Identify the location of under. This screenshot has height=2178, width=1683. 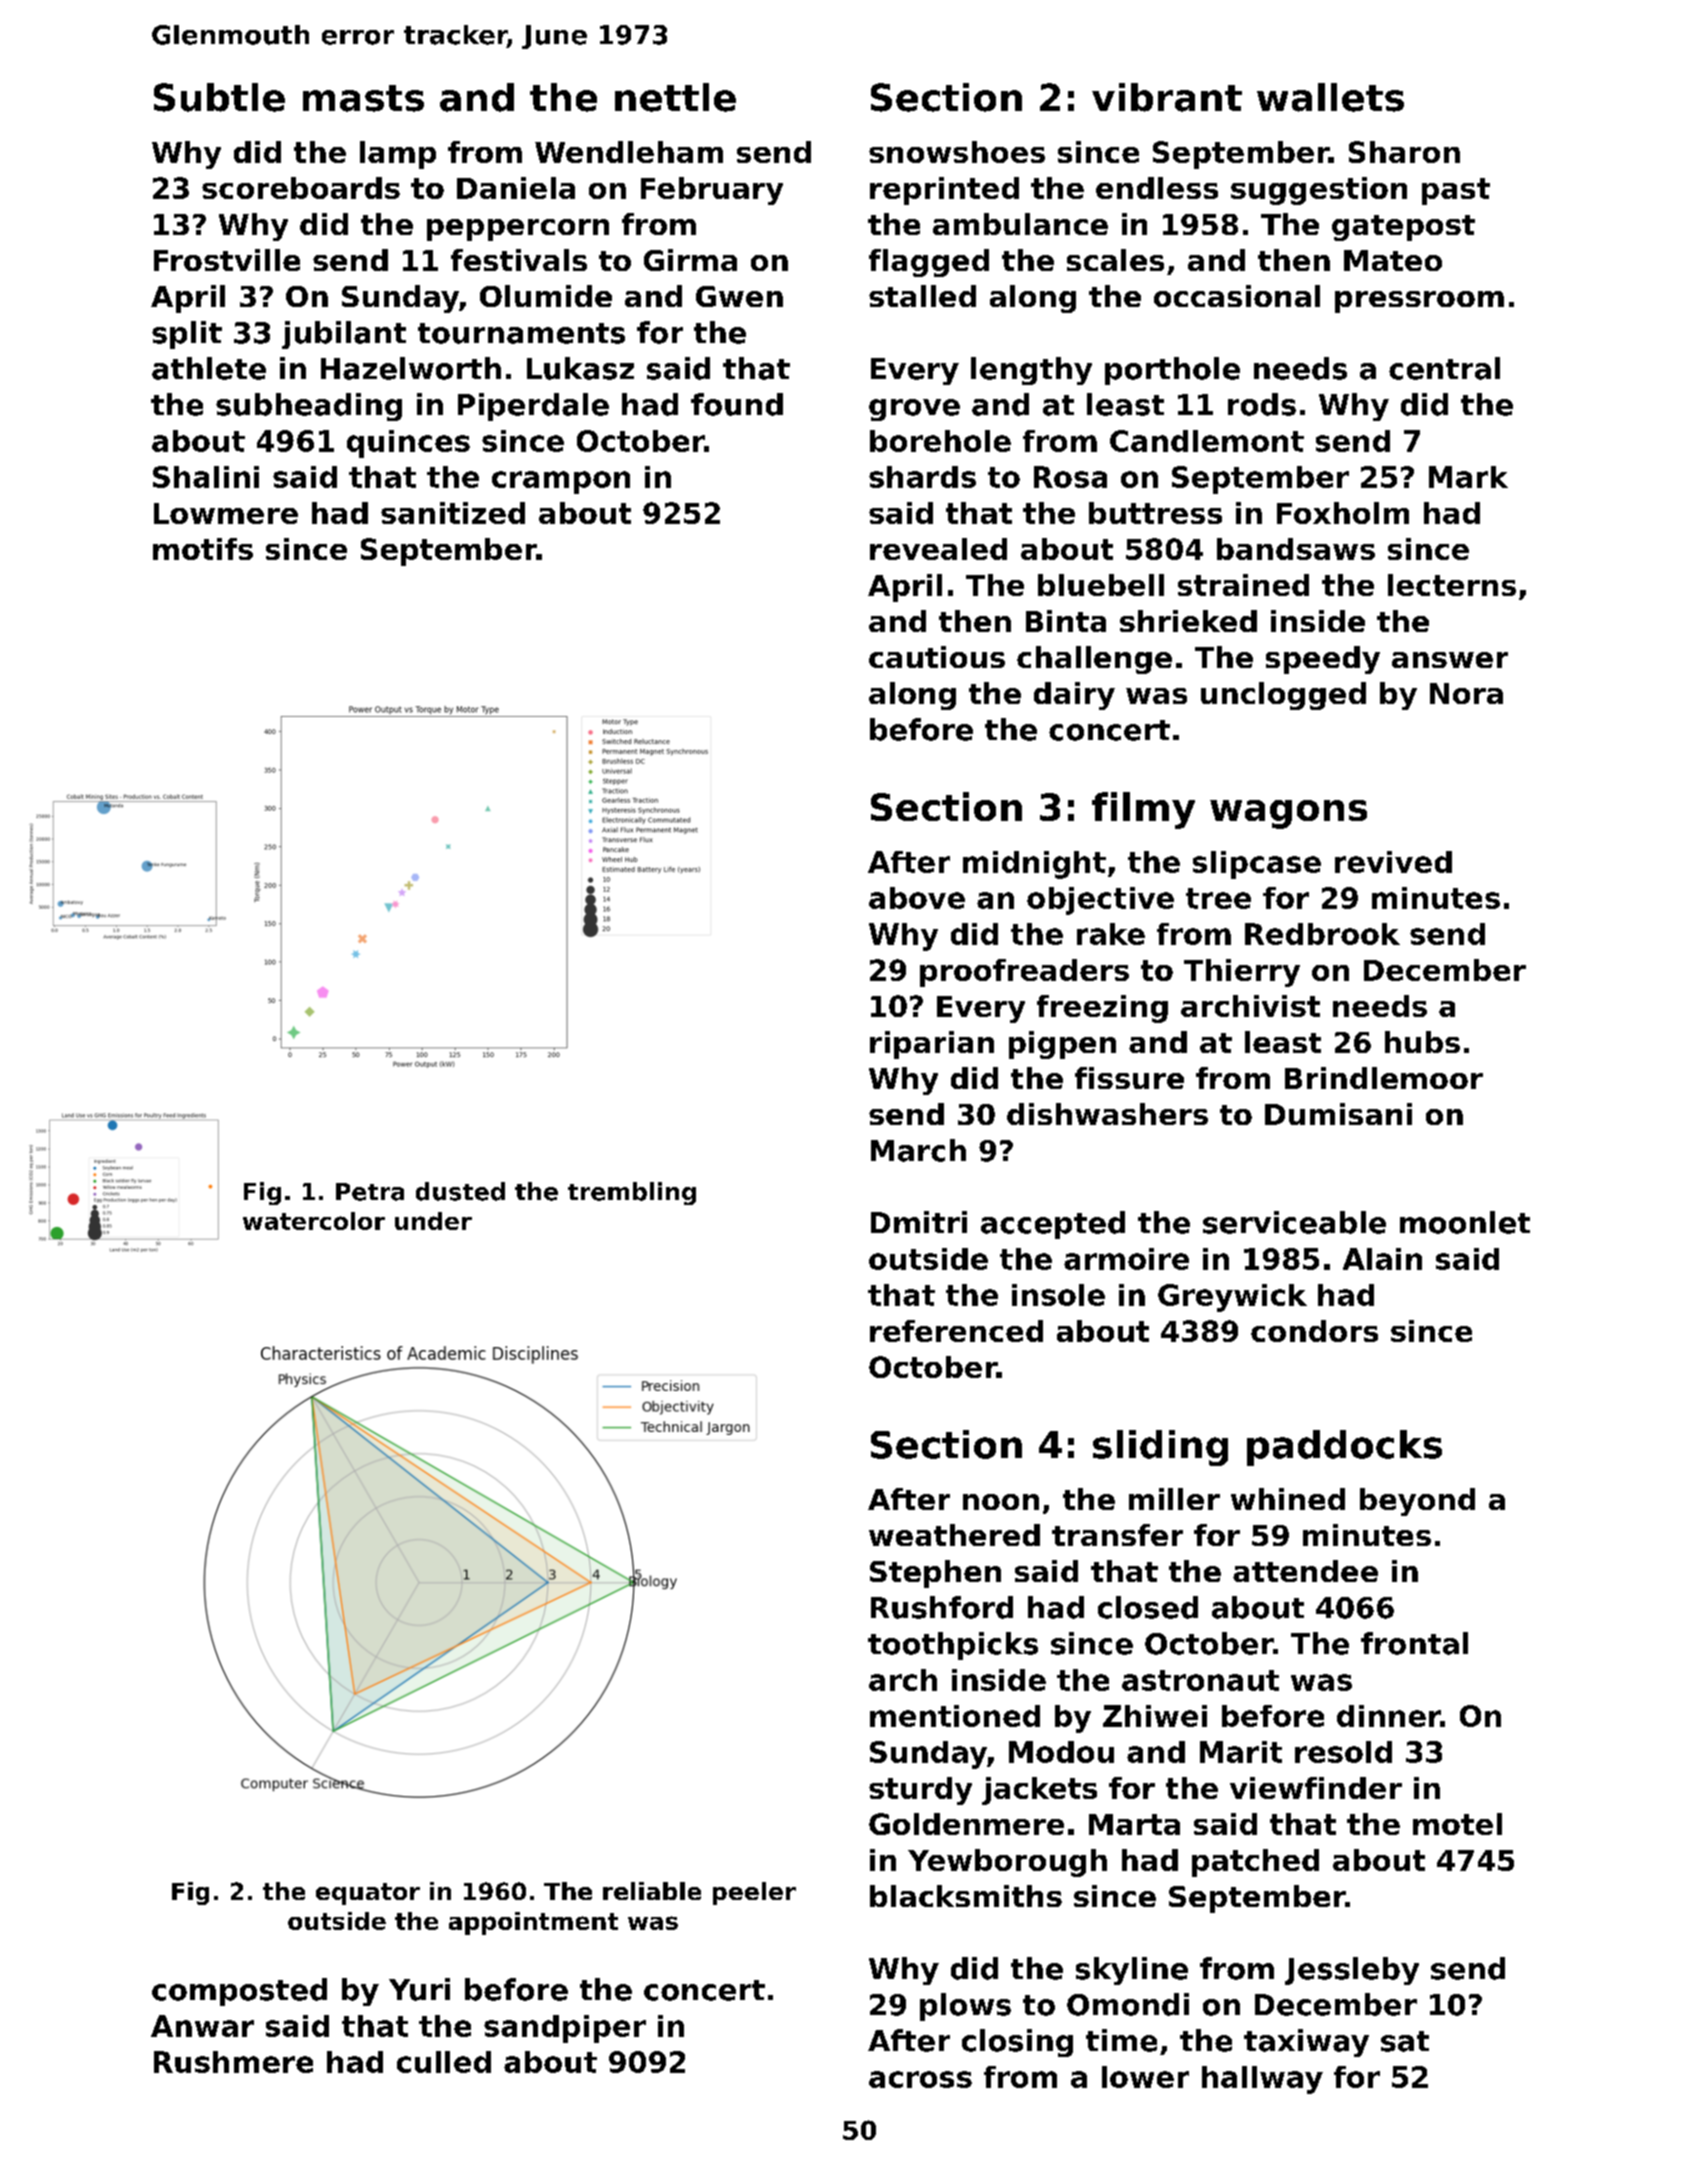
(433, 1221).
